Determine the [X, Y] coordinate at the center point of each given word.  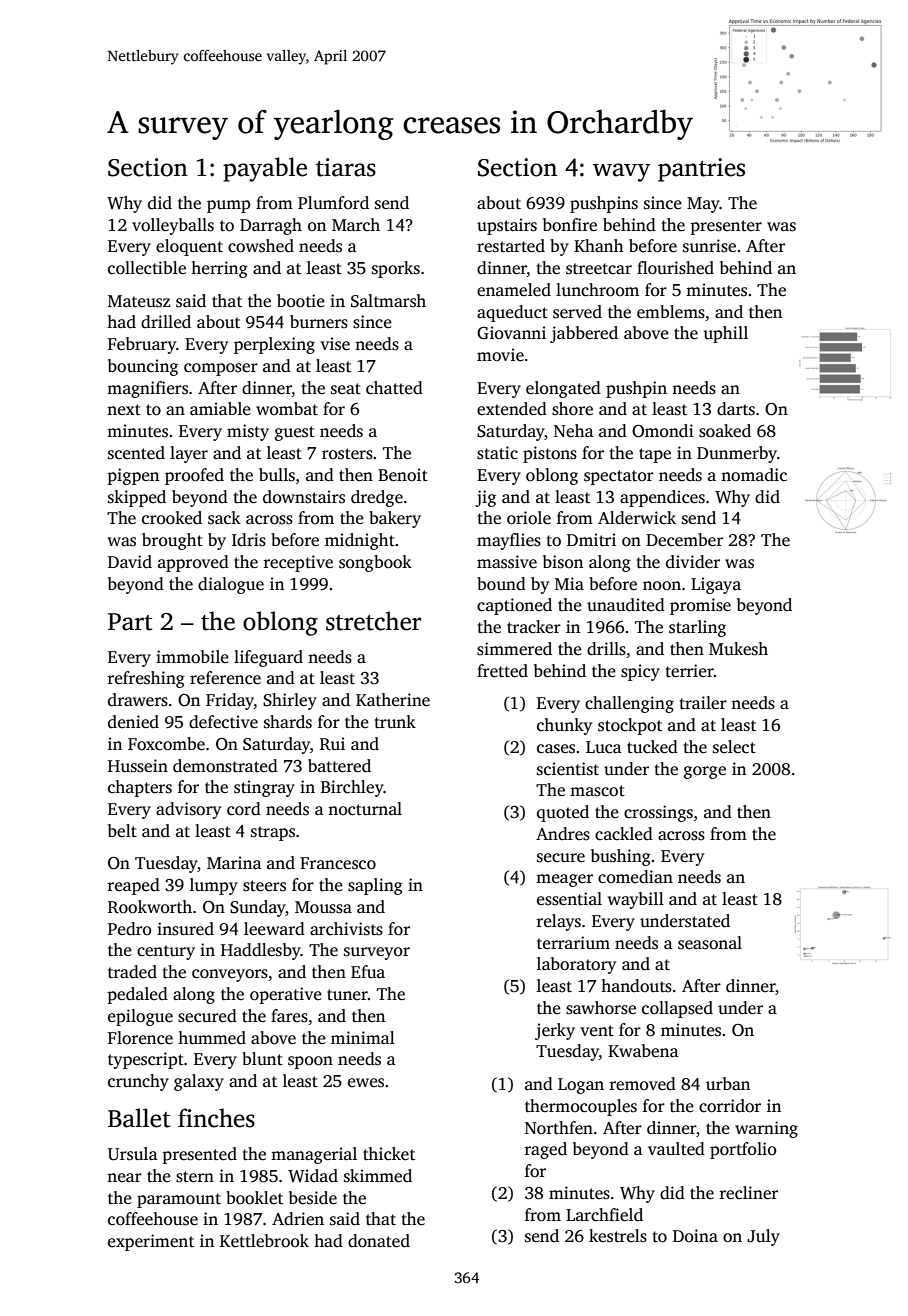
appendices [662, 498]
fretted [502, 671]
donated [379, 1241]
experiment [151, 1242]
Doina [695, 1236]
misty [248, 432]
